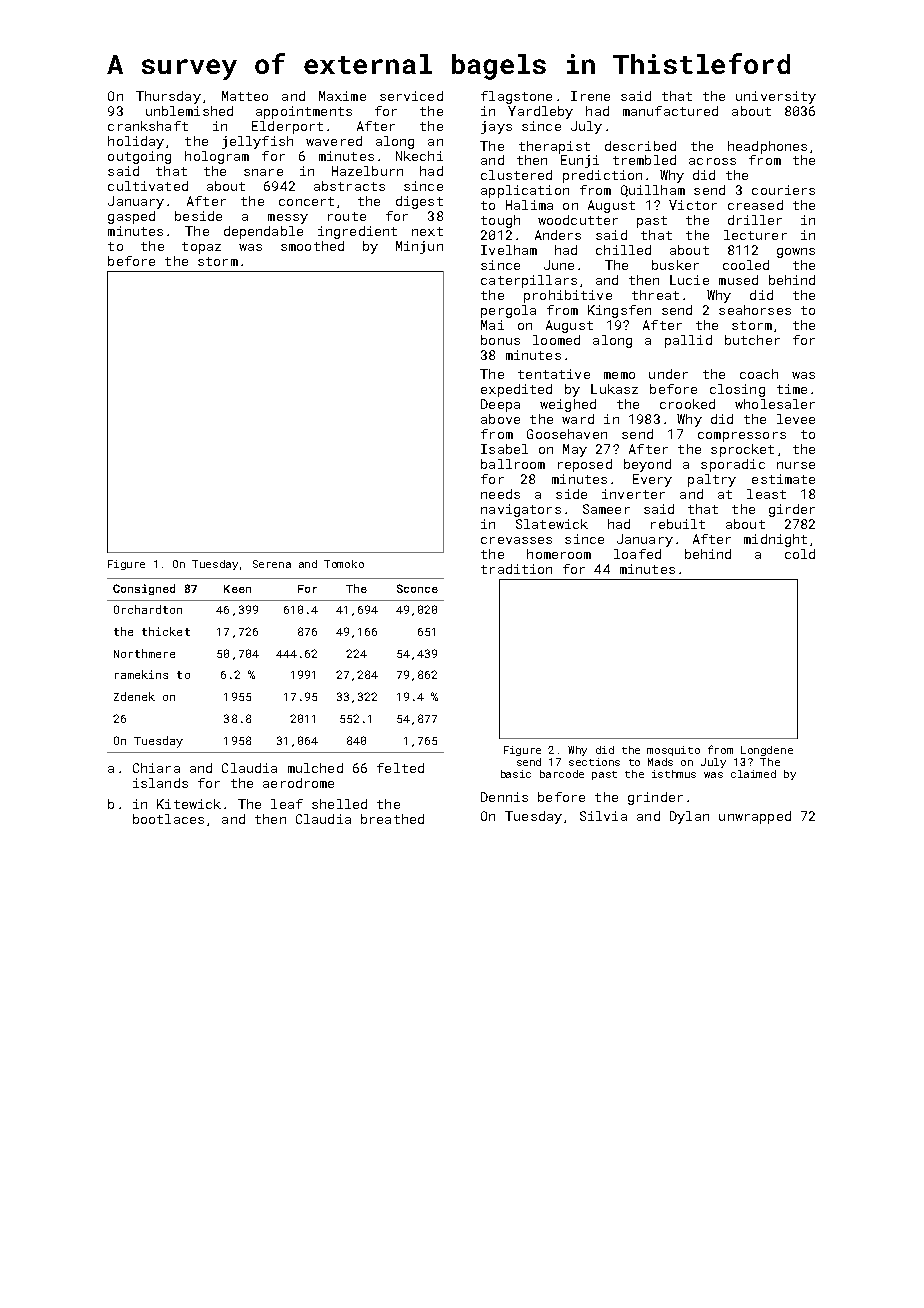 This page has width=924, height=1308. I want to click on Slatewick, so click(552, 524).
